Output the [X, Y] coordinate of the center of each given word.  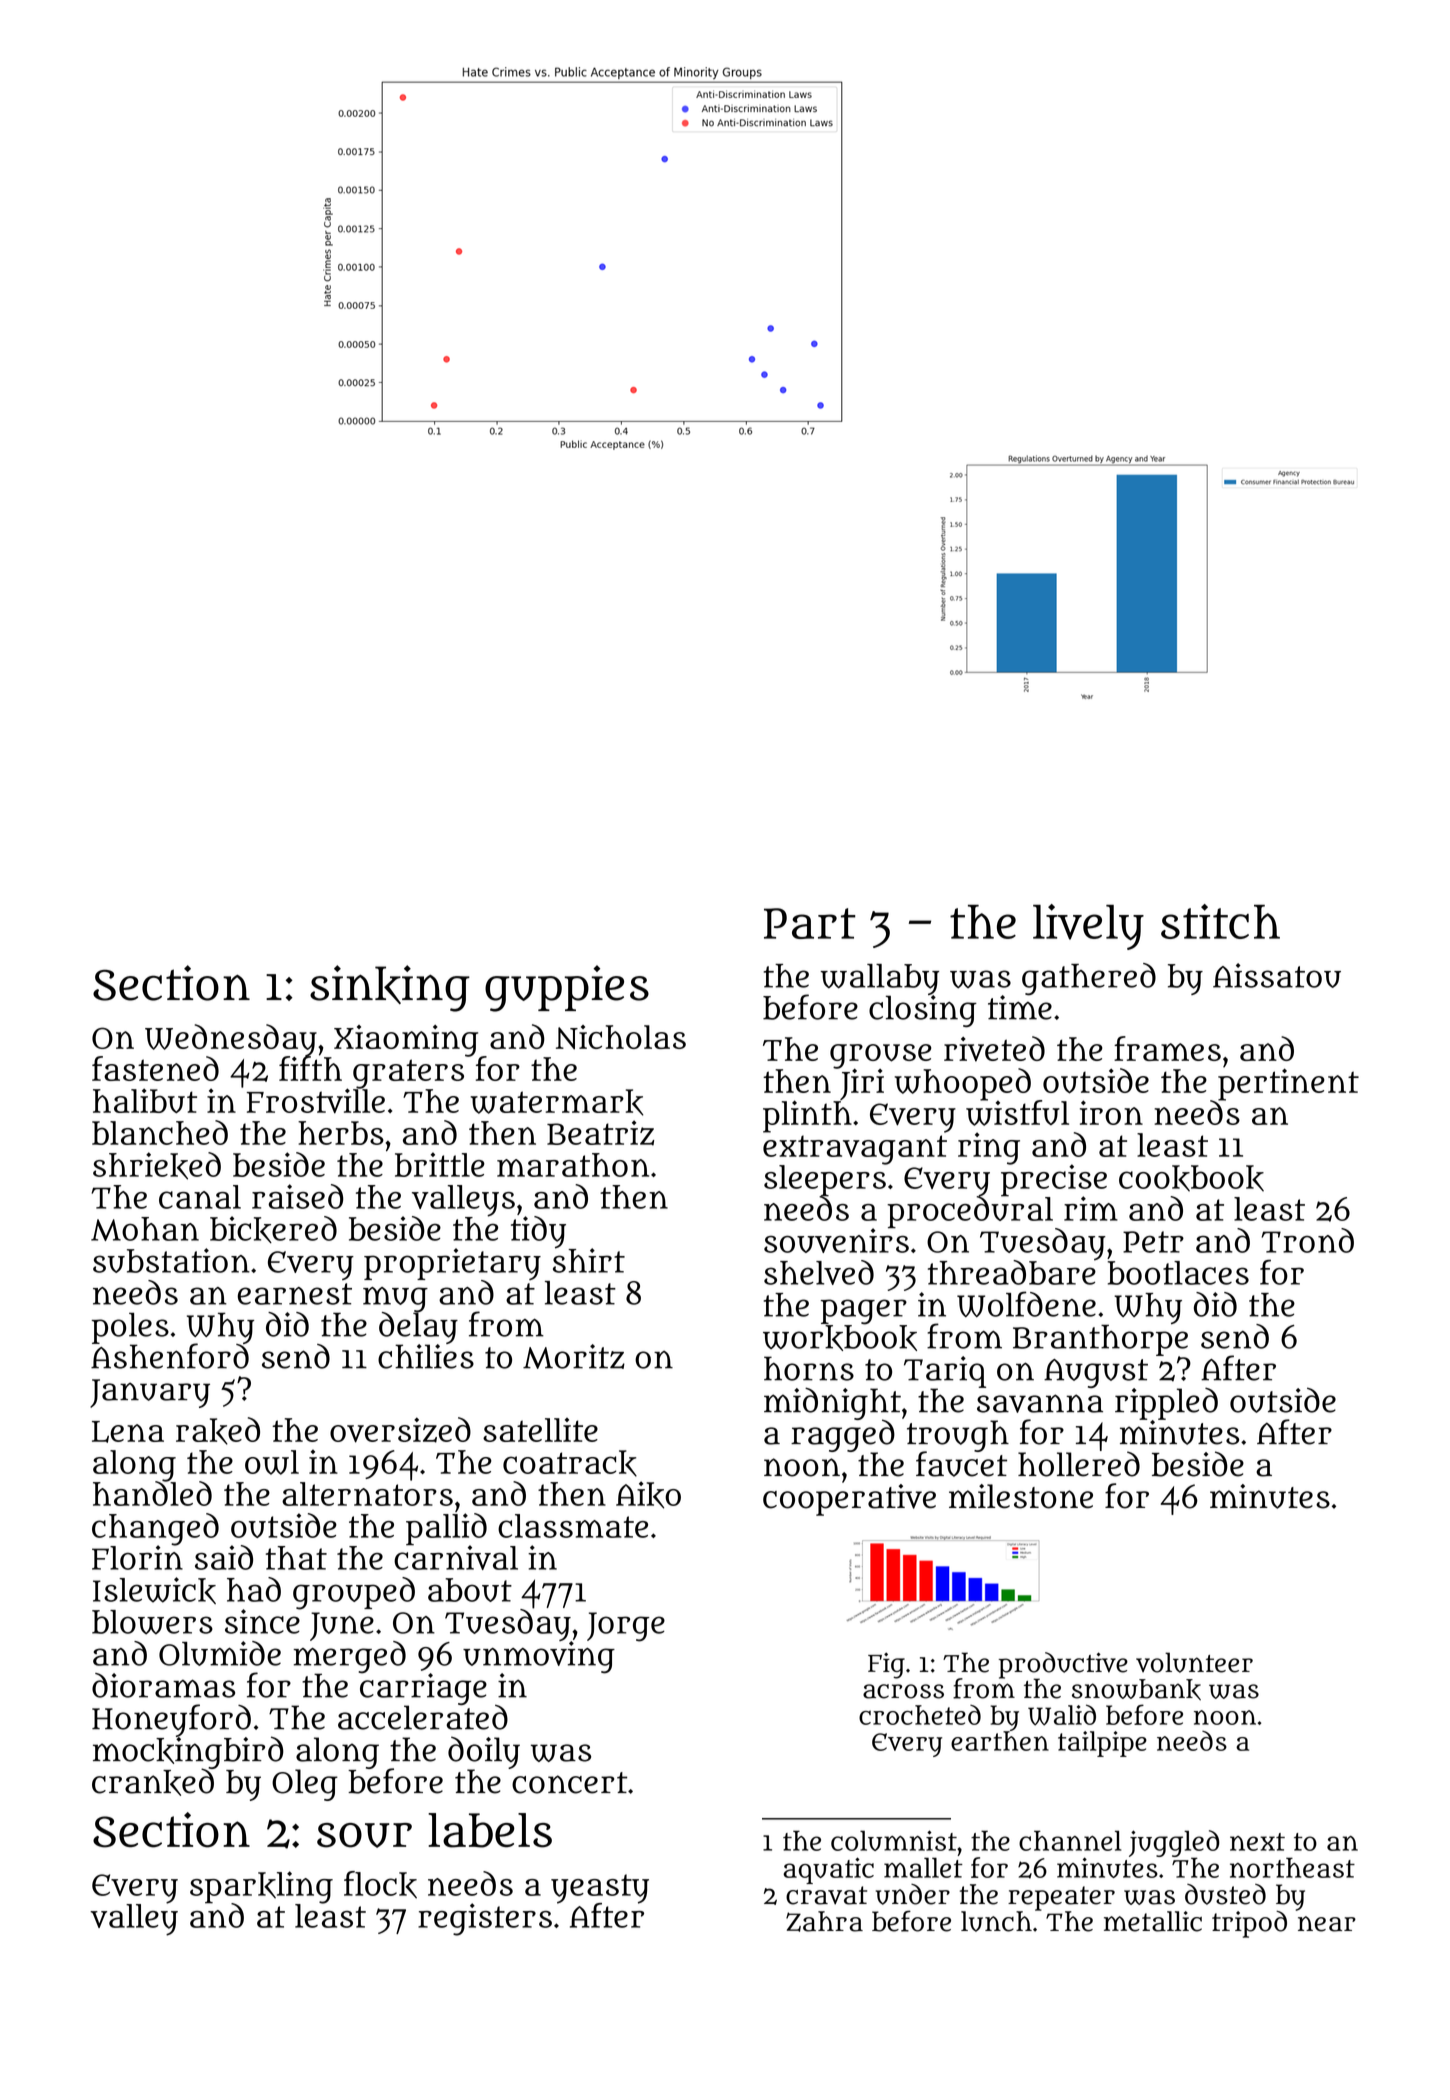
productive [1063, 1665]
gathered [1089, 979]
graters [408, 1074]
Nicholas [621, 1037]
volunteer [1194, 1662]
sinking [390, 988]
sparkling [261, 1887]
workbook [840, 1338]
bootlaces [1178, 1273]
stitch [1220, 921]
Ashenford [170, 1356]
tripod [1249, 1924]
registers [485, 1919]
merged [349, 1657]
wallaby [879, 979]
